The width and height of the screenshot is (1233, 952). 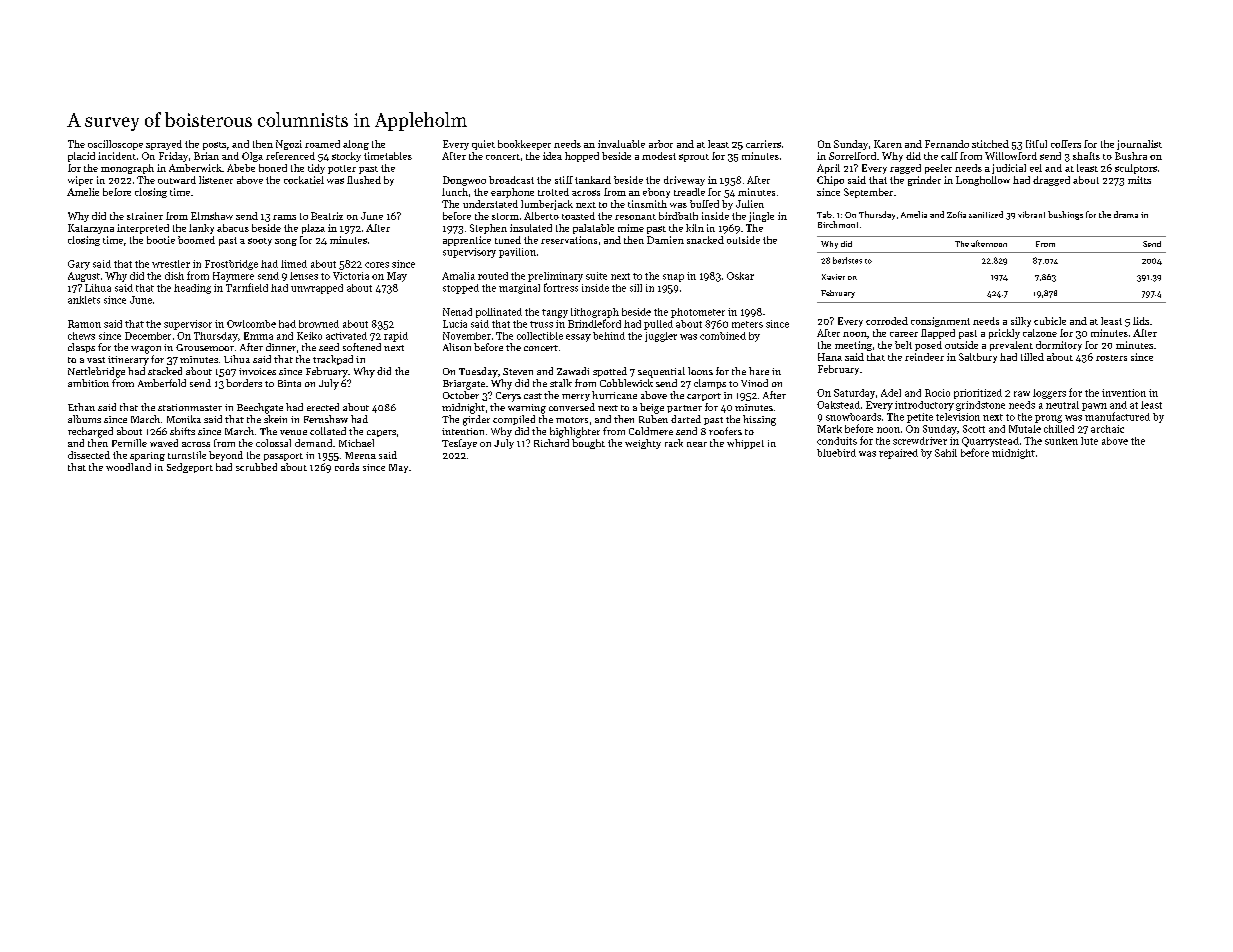 What do you see at coordinates (684, 409) in the screenshot?
I see `partner` at bounding box center [684, 409].
